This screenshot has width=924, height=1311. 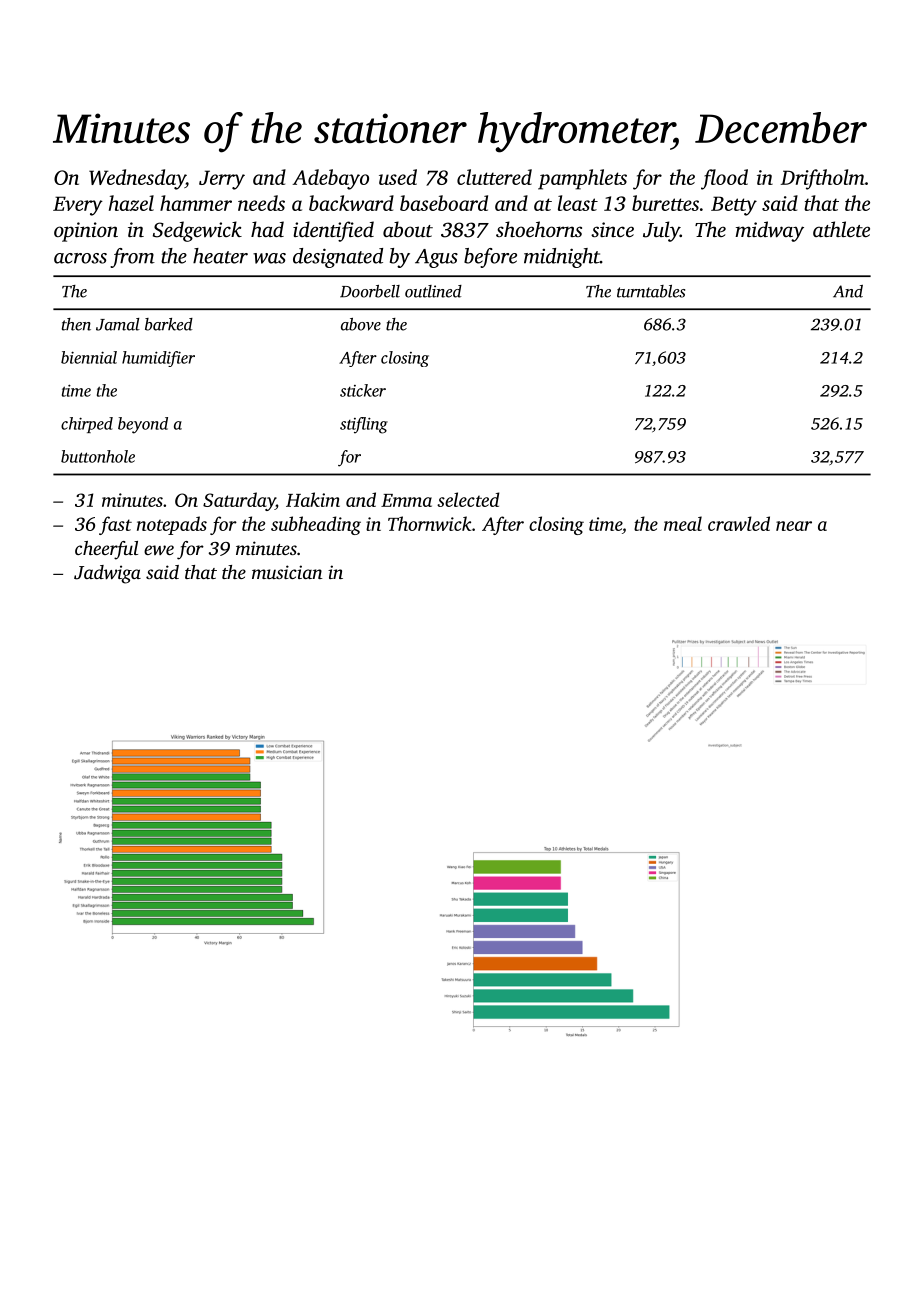 What do you see at coordinates (444, 203) in the screenshot?
I see `baseboard` at bounding box center [444, 203].
